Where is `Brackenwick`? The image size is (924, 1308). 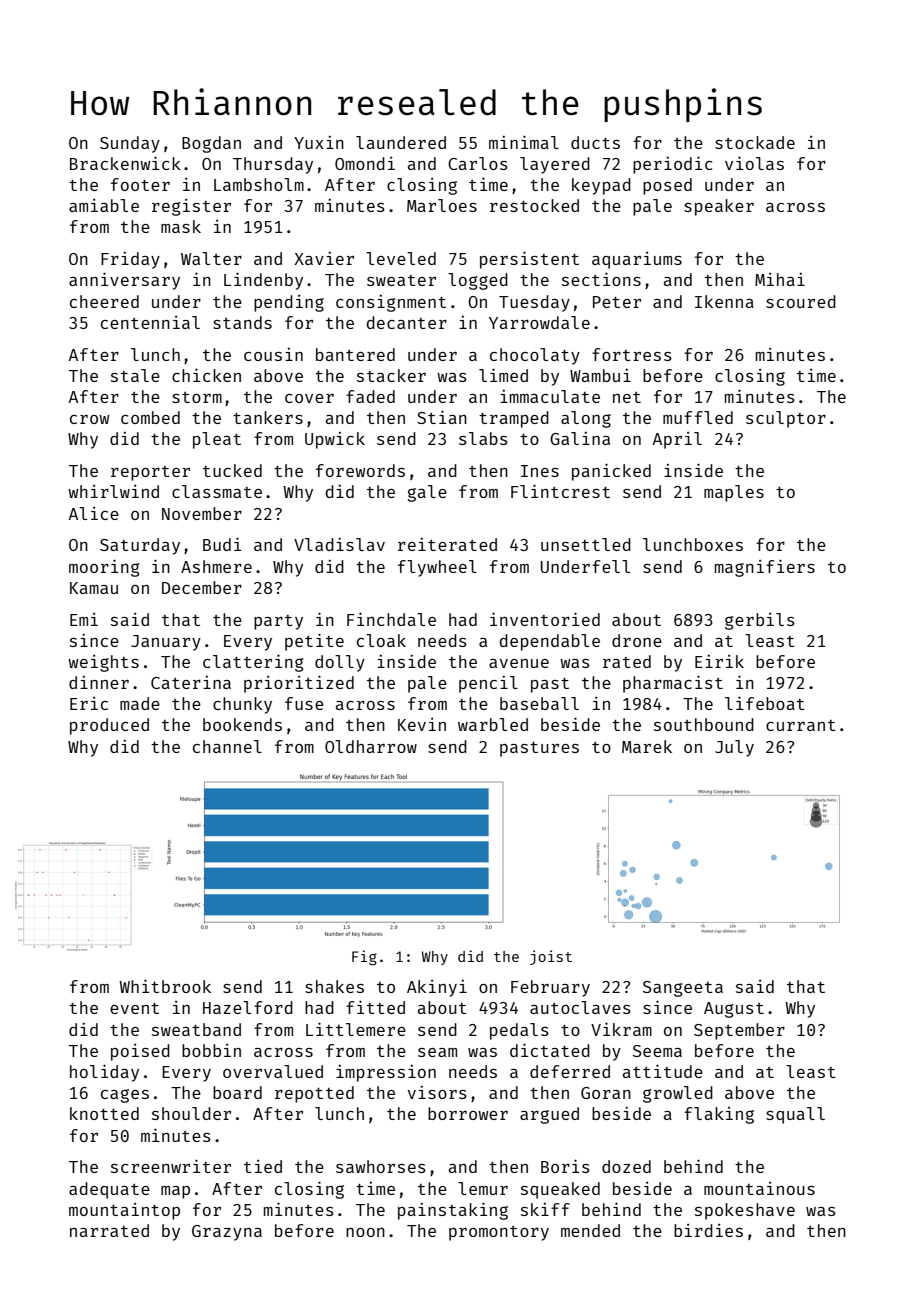
Brackenwick is located at coordinates (125, 163).
